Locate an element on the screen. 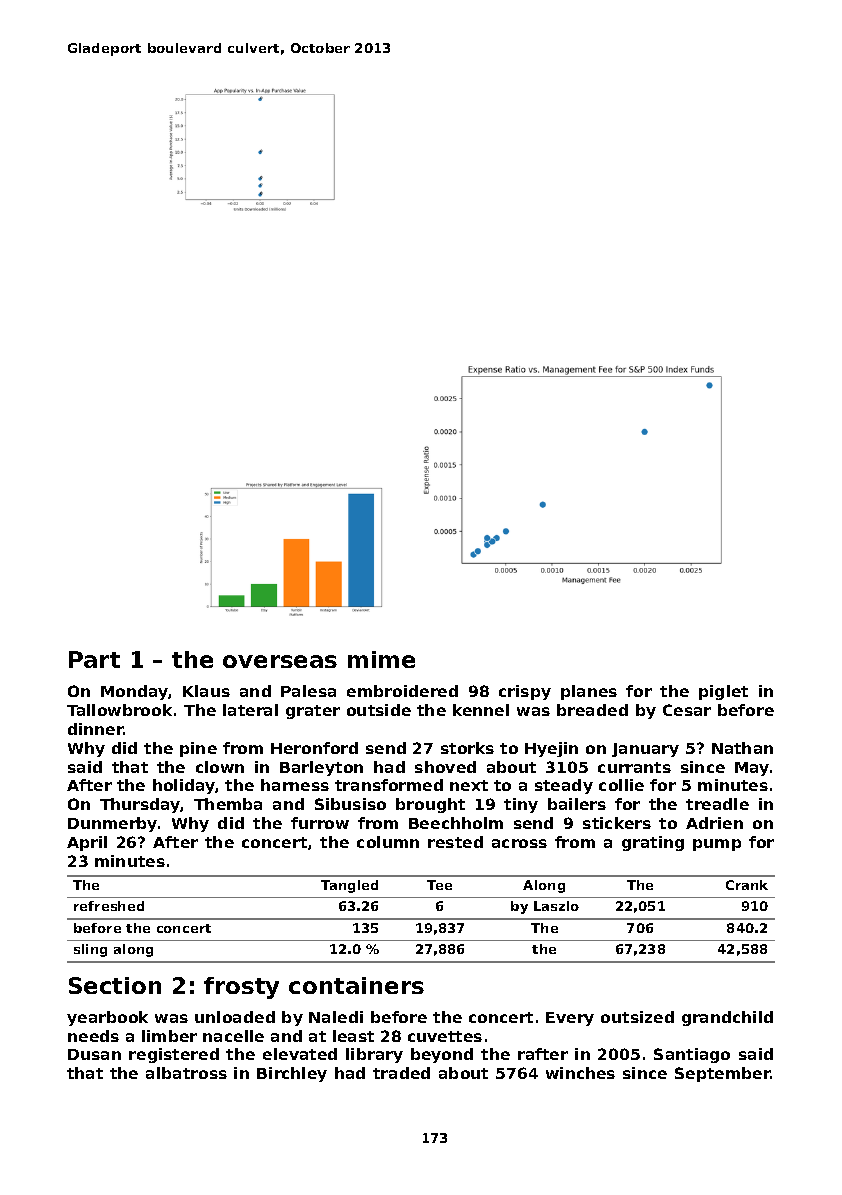 The width and height of the screenshot is (842, 1195). Dusan is located at coordinates (94, 1054).
